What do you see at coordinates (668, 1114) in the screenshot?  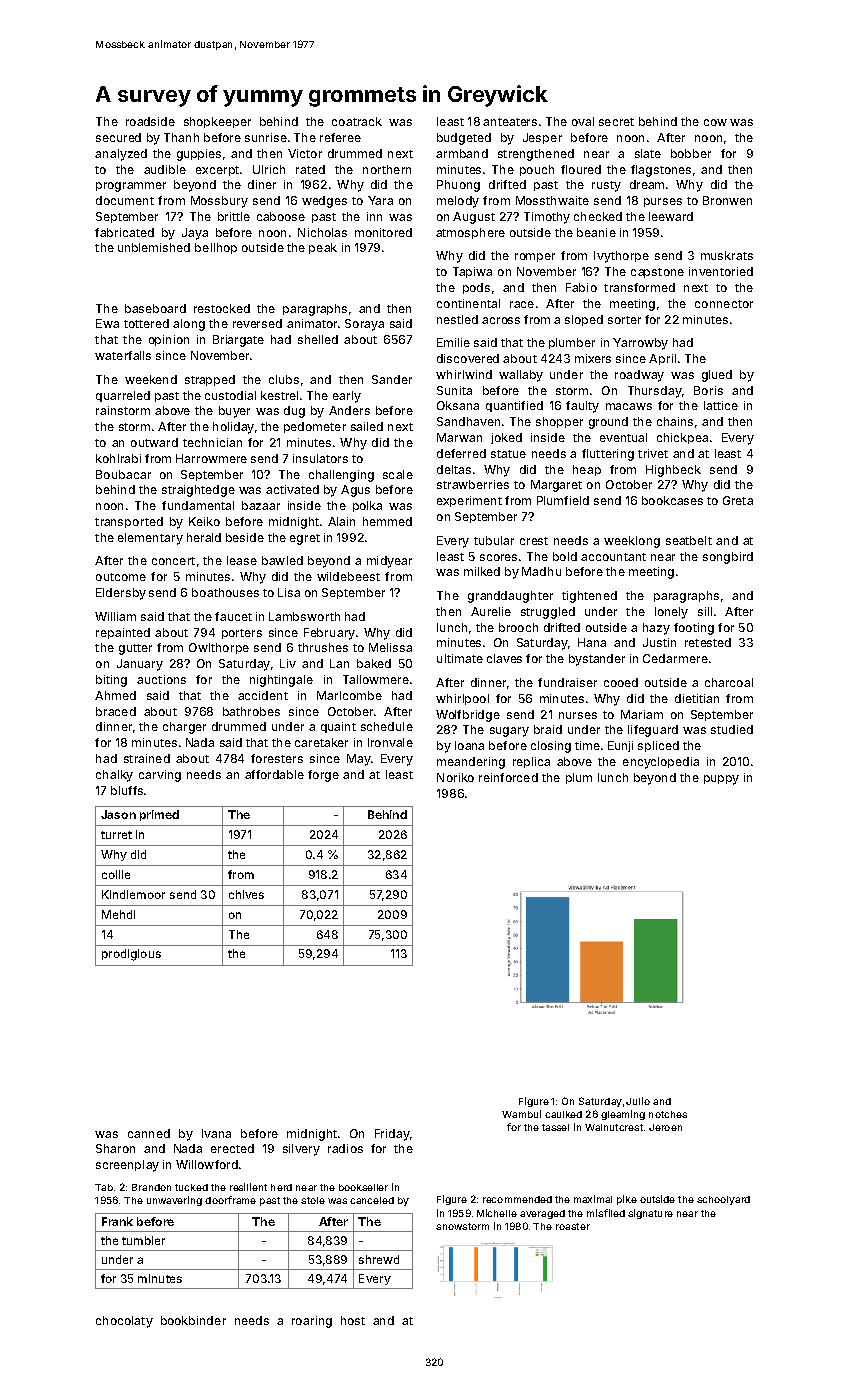 I see `notches` at bounding box center [668, 1114].
